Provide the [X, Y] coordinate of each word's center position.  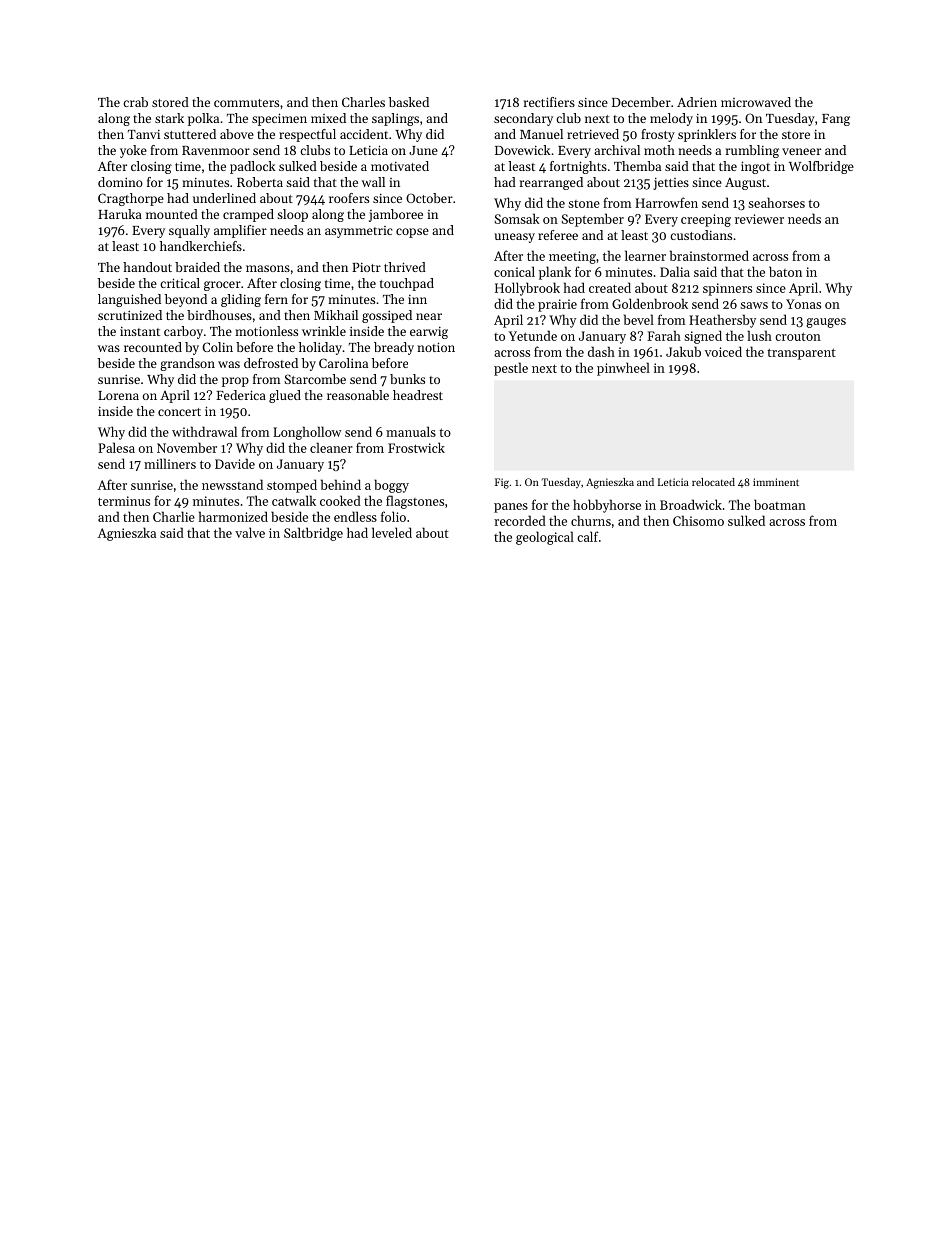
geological [545, 538]
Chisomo [698, 520]
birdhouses [219, 315]
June [423, 150]
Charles [363, 102]
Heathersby [722, 321]
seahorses [776, 202]
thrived [405, 267]
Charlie [174, 516]
